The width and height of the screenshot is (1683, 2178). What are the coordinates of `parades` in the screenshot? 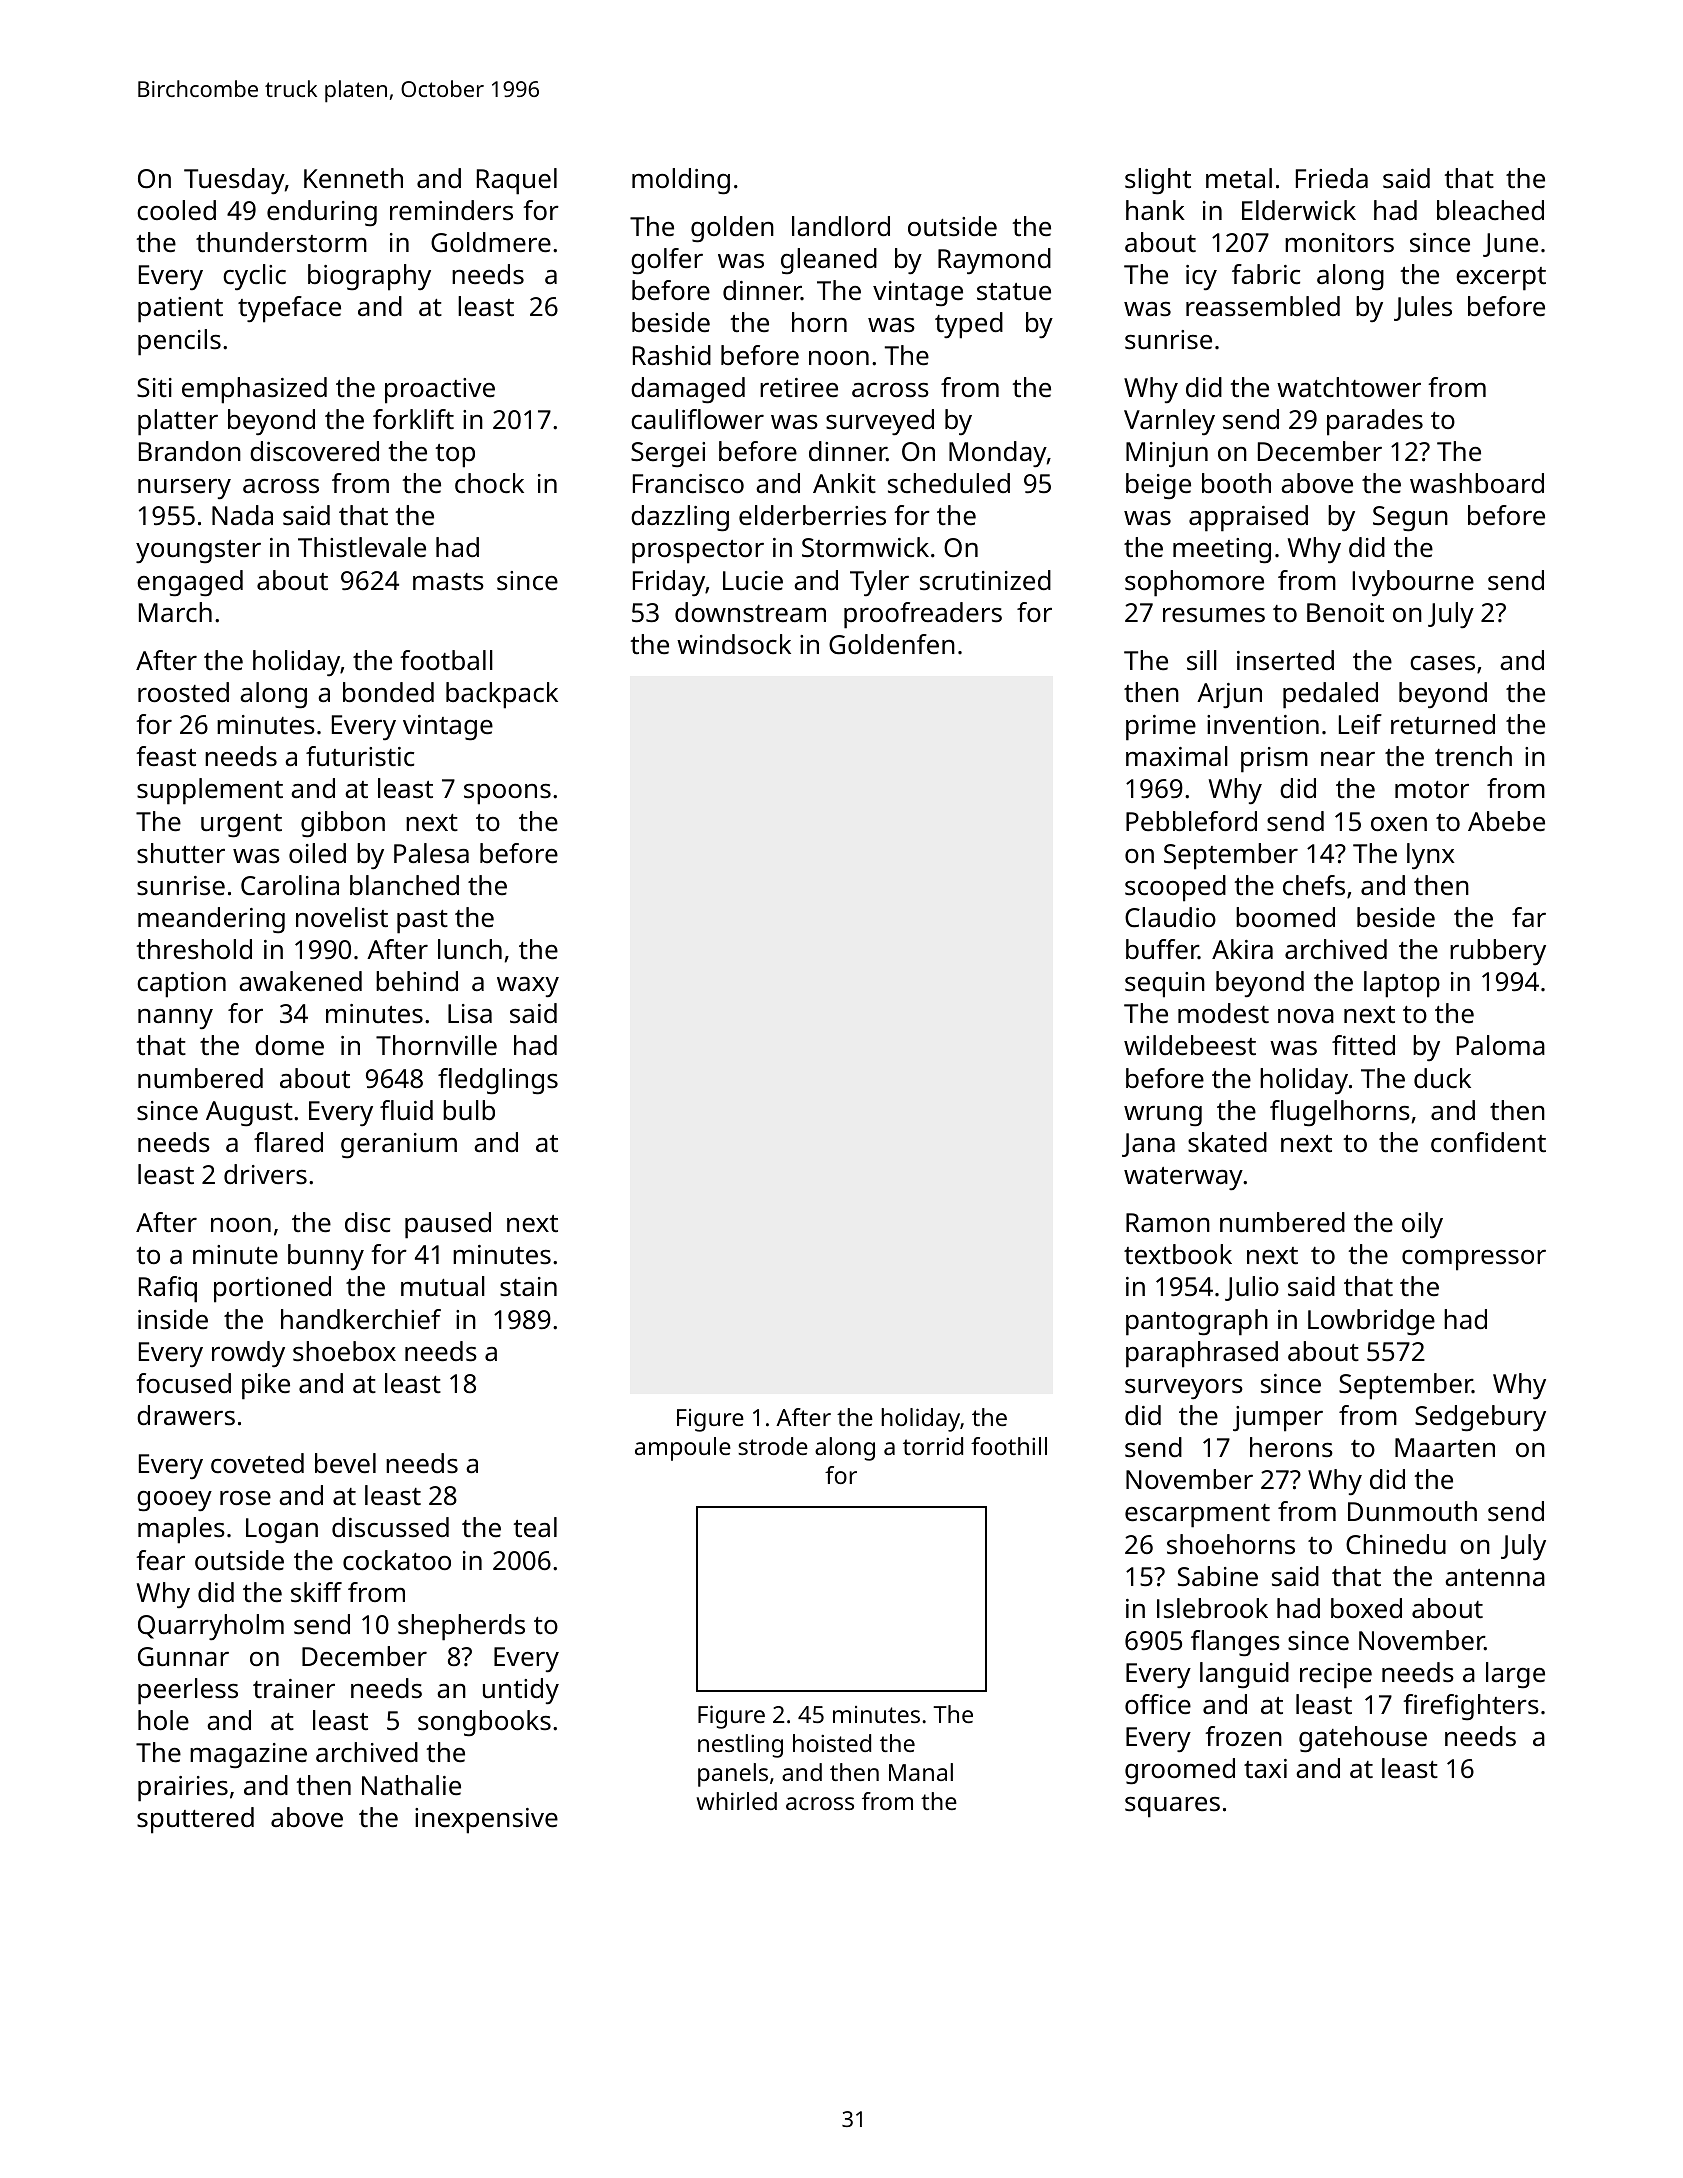 It's located at (1375, 422).
